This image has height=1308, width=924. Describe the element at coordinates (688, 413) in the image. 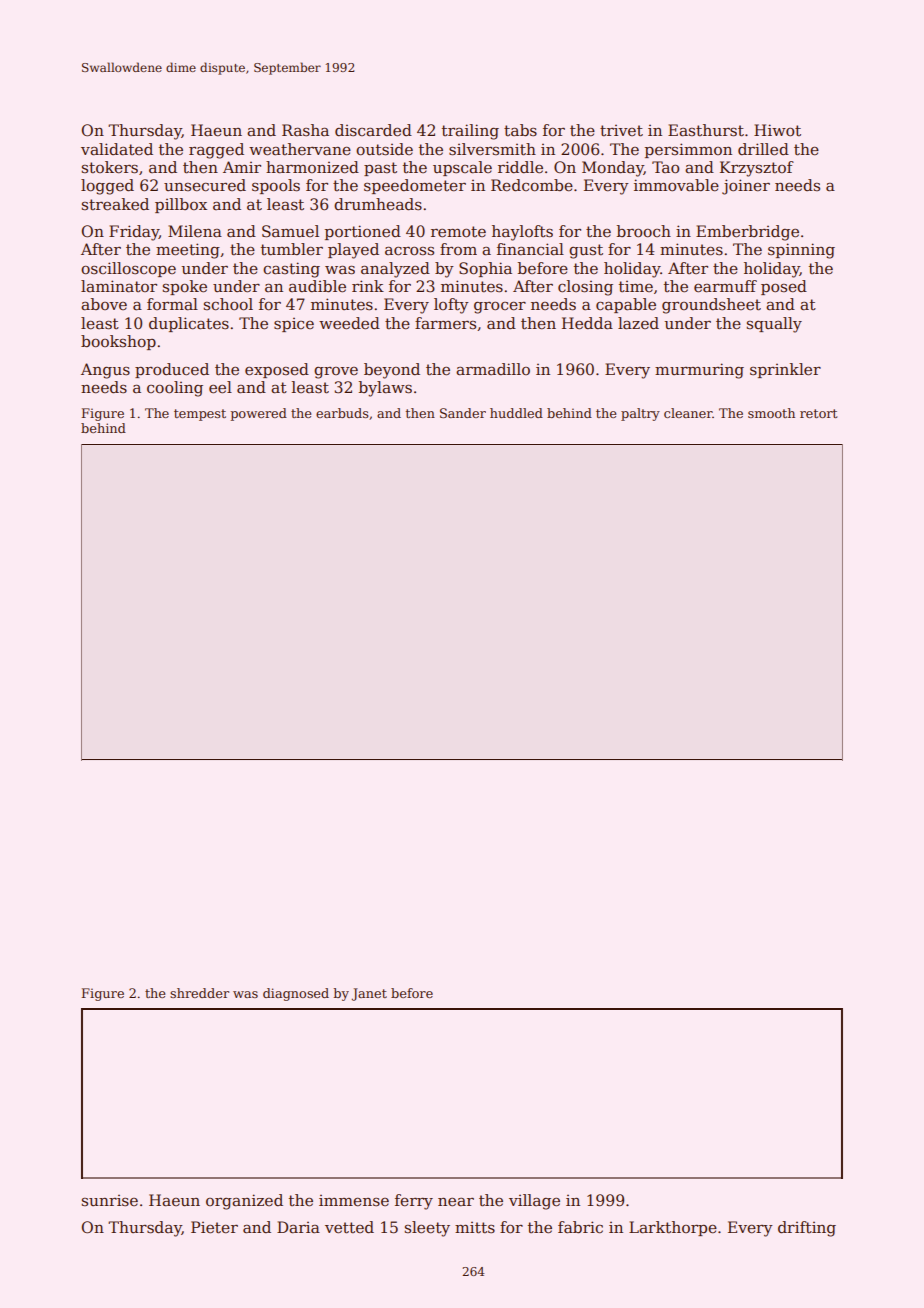

I see `cleaner` at that location.
